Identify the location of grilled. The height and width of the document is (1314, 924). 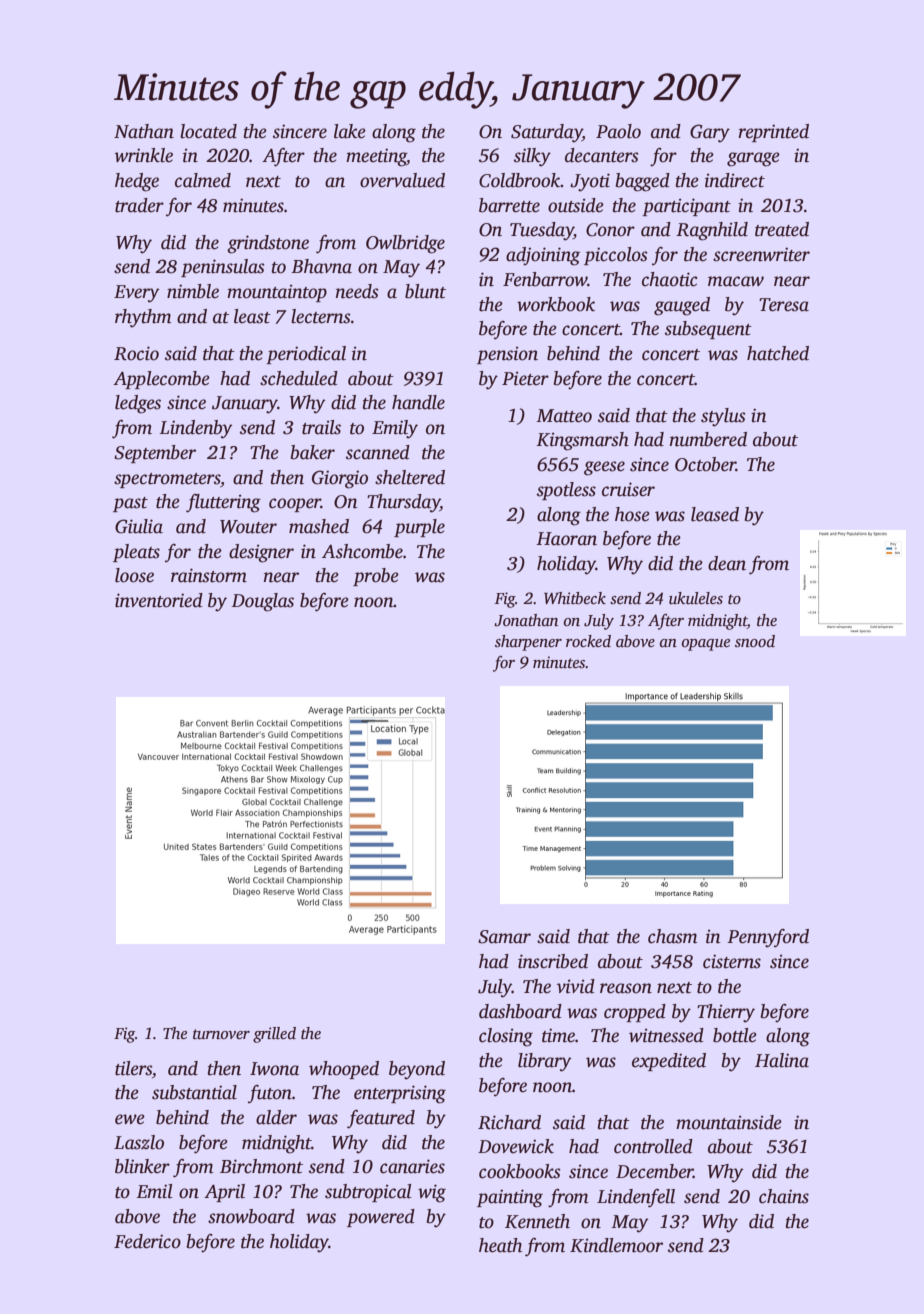
(274, 1035).
